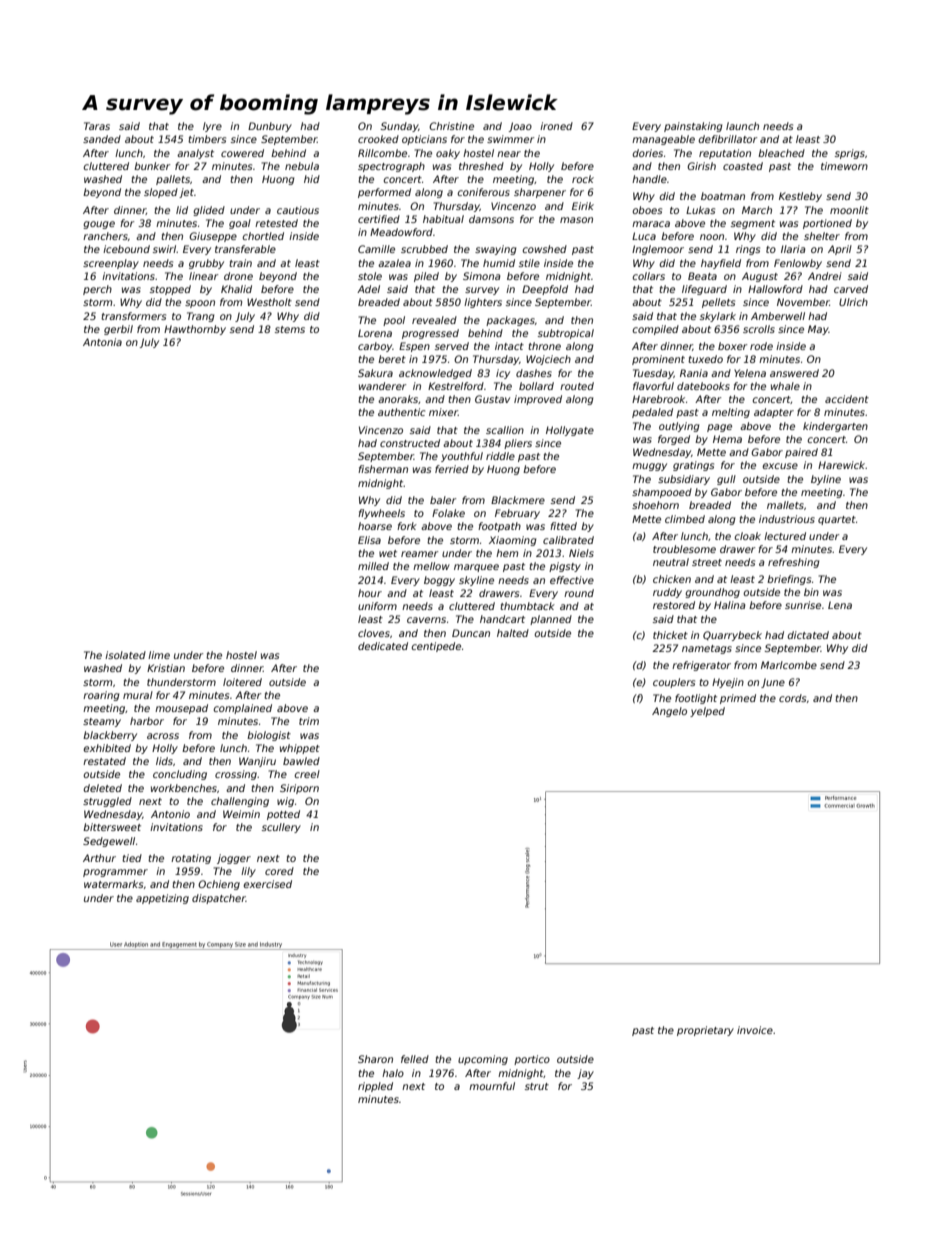 This screenshot has height=1233, width=952. What do you see at coordinates (383, 646) in the screenshot?
I see `dedicated` at bounding box center [383, 646].
